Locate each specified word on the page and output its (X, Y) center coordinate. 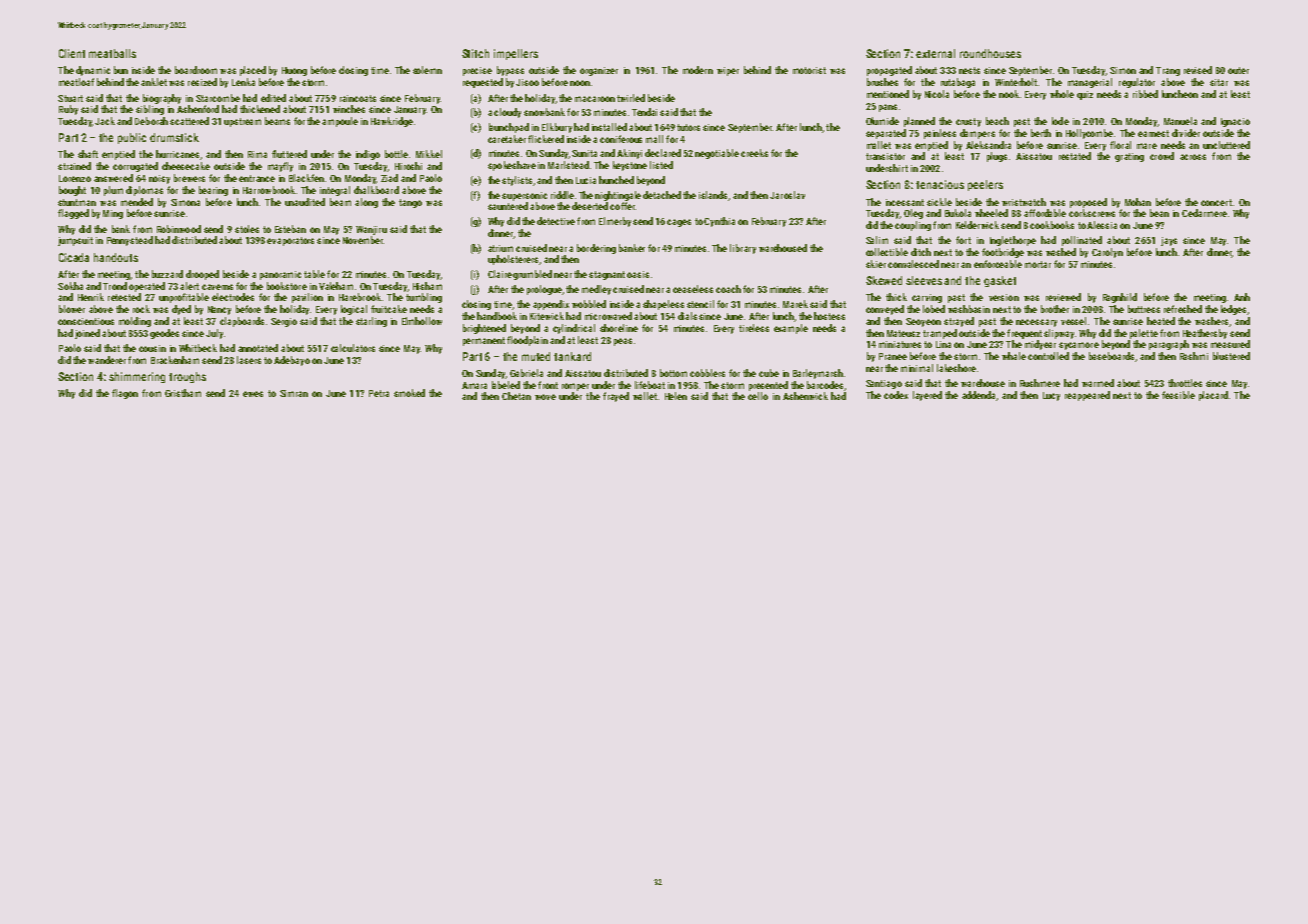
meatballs (112, 53)
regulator (1137, 83)
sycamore (1079, 346)
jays (1169, 241)
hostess (829, 316)
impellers (516, 54)
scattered (189, 121)
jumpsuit (75, 241)
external (935, 53)
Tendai (644, 112)
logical (354, 310)
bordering (596, 249)
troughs (187, 377)
